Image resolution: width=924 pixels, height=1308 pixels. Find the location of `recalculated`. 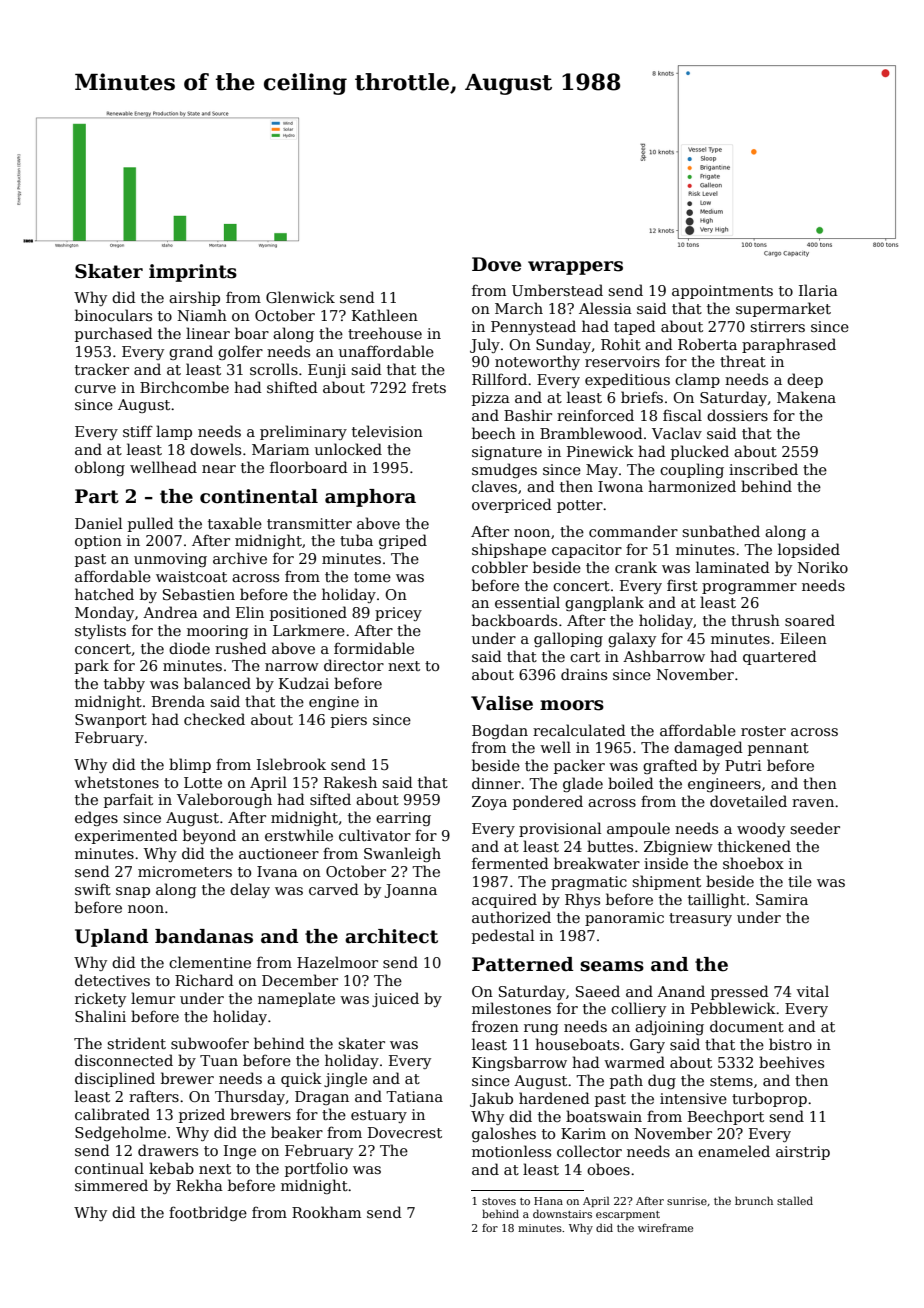

recalculated is located at coordinates (579, 730).
